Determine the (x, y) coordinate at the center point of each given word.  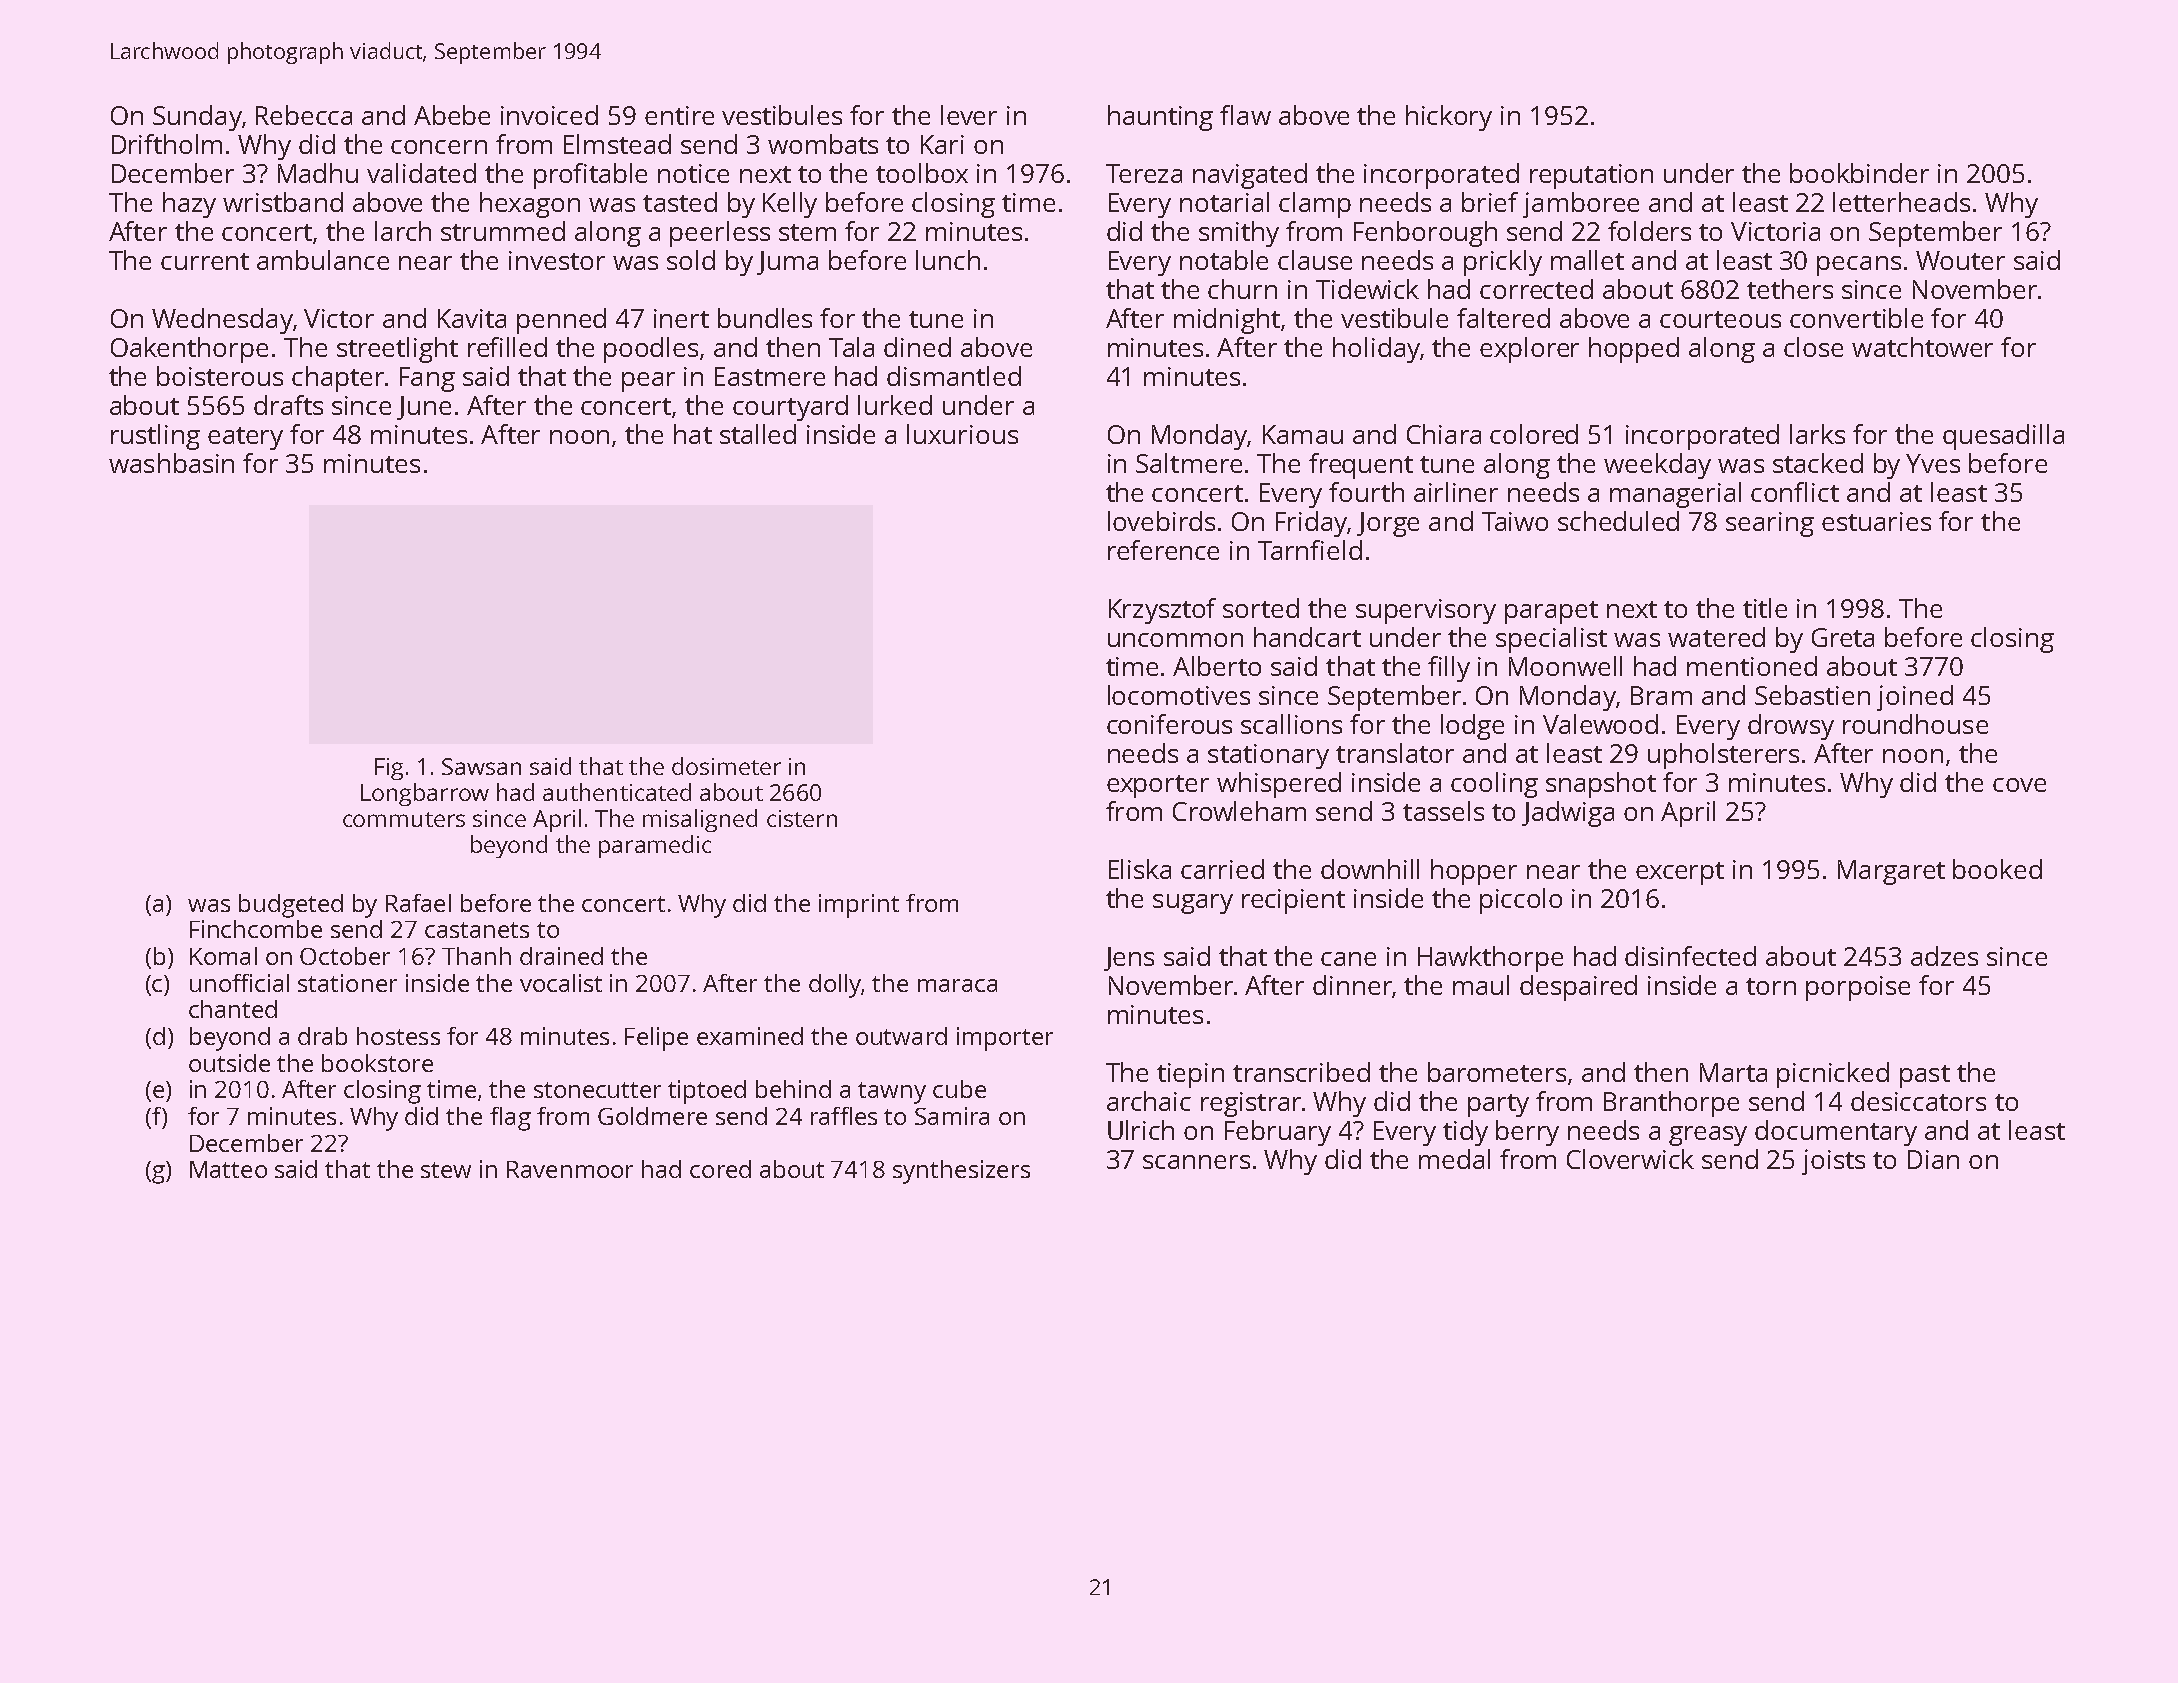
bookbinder (1859, 173)
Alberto (1217, 666)
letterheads (1901, 202)
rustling (155, 437)
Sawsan (481, 766)
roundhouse (1915, 724)
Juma (787, 263)
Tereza (1144, 173)
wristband (283, 202)
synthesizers (961, 1172)
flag (510, 1119)
